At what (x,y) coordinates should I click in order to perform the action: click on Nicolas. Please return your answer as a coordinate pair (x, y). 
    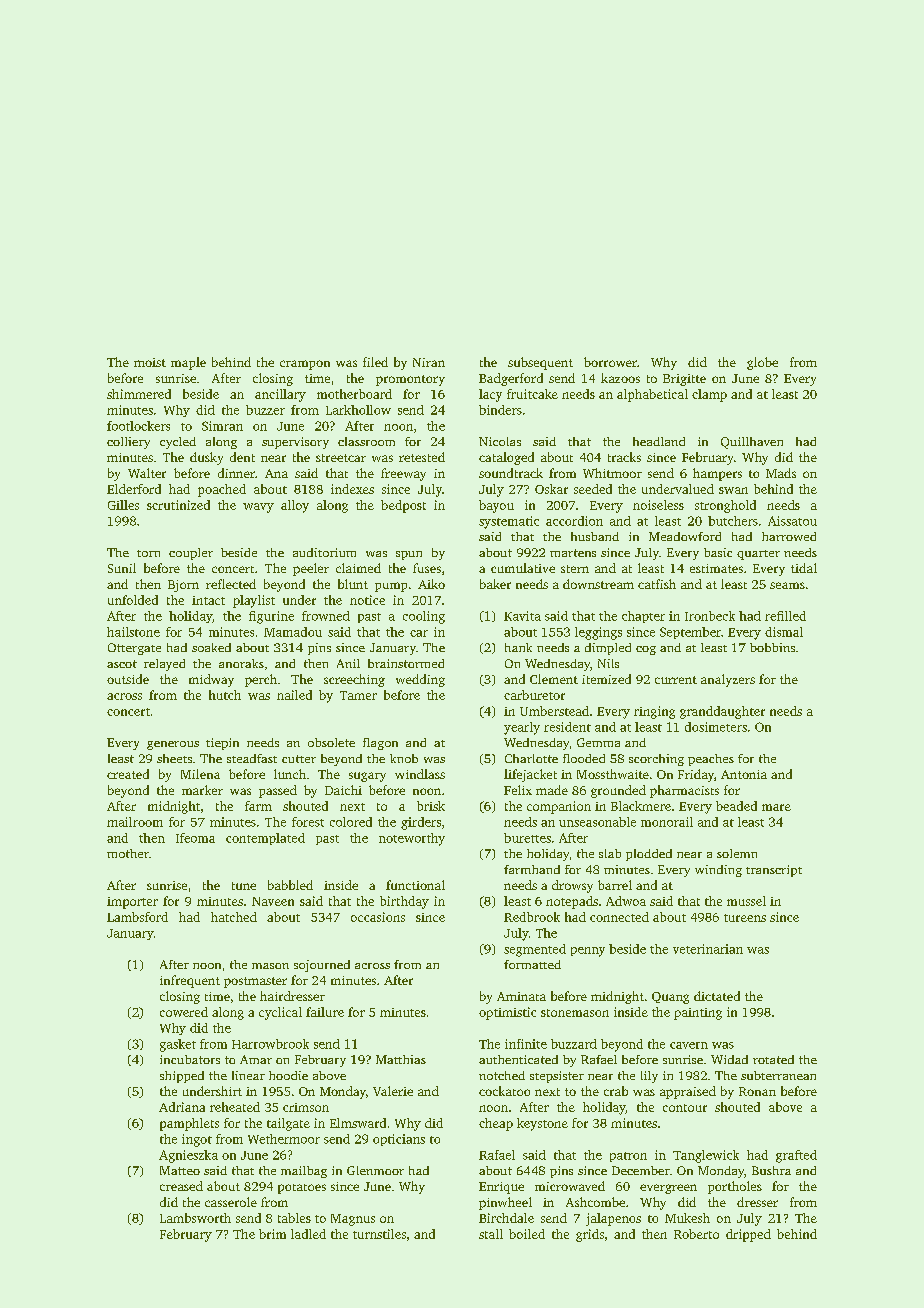
    Looking at the image, I should click on (500, 441).
